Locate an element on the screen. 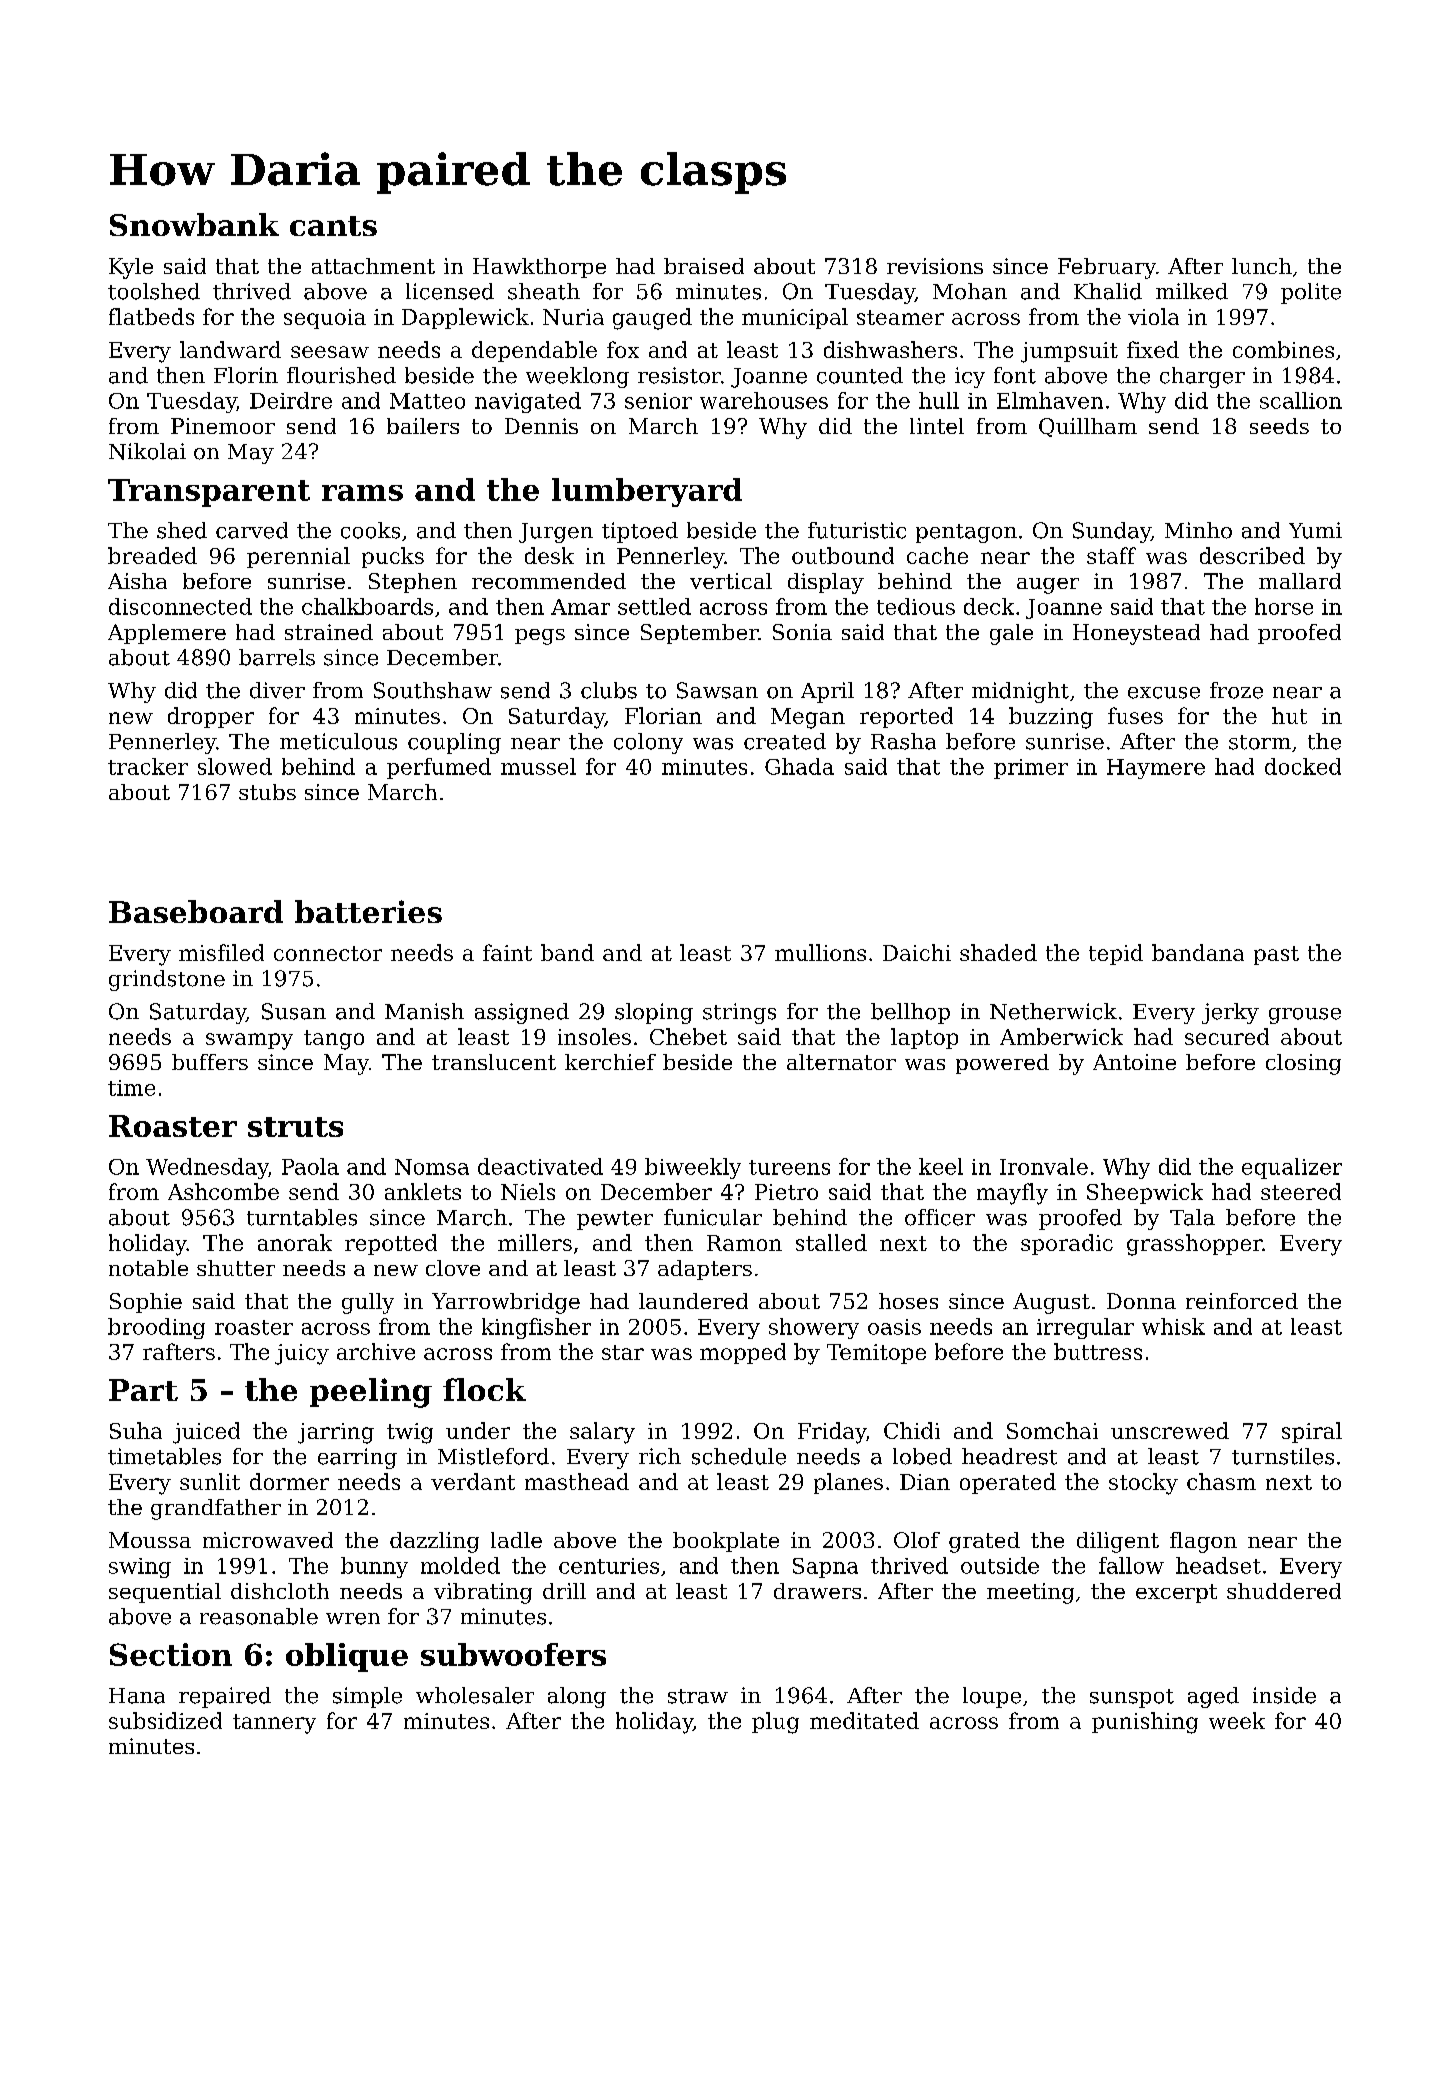 The image size is (1450, 2100). lunch is located at coordinates (1262, 266).
